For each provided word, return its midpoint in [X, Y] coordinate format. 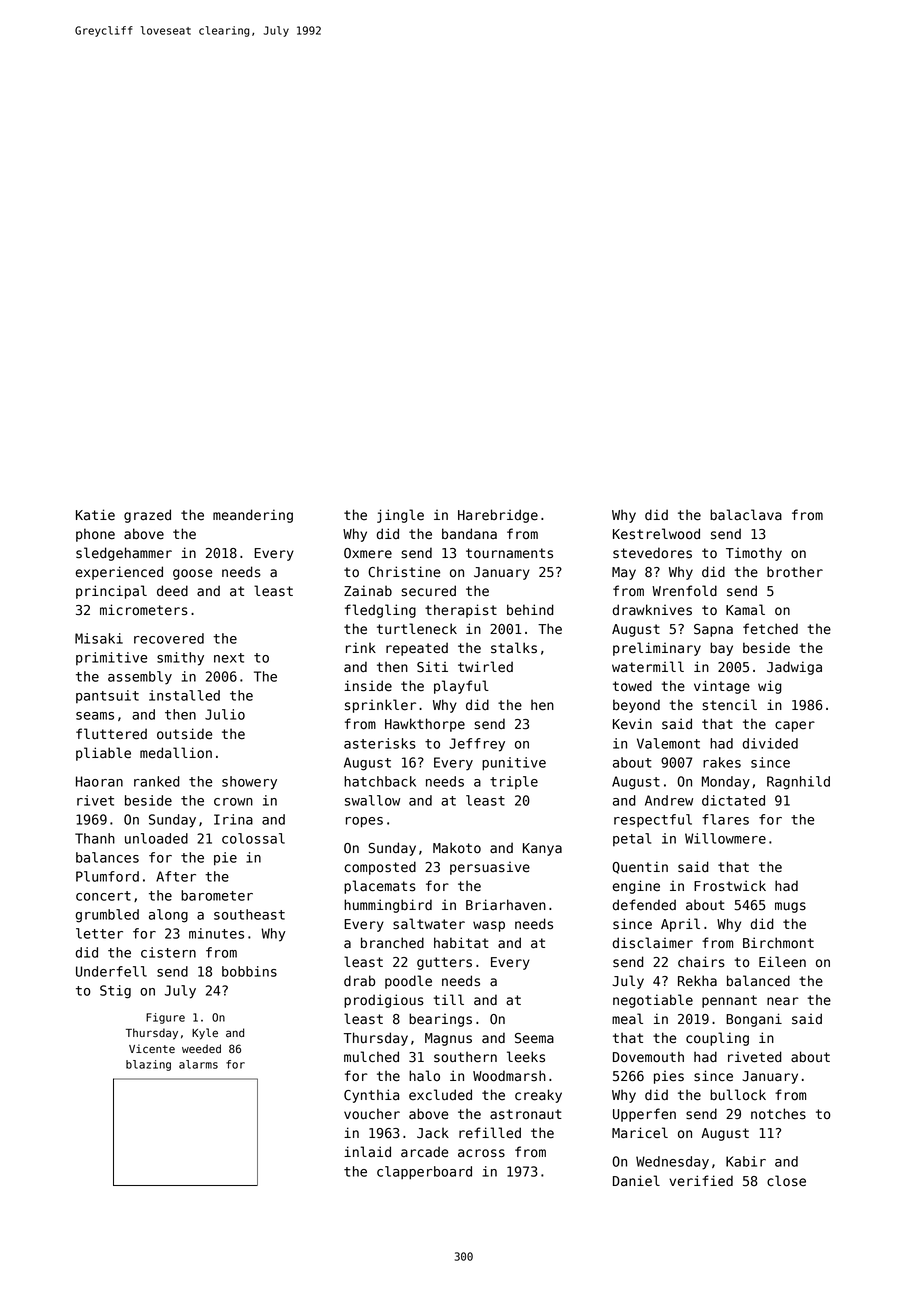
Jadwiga [794, 668]
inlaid [367, 1152]
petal [632, 839]
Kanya [542, 849]
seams [95, 716]
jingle [400, 516]
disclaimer [653, 943]
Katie [95, 515]
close [786, 1181]
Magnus [448, 1039]
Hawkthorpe [425, 725]
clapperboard [424, 1173]
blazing [148, 1065]
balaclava [746, 515]
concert [103, 896]
